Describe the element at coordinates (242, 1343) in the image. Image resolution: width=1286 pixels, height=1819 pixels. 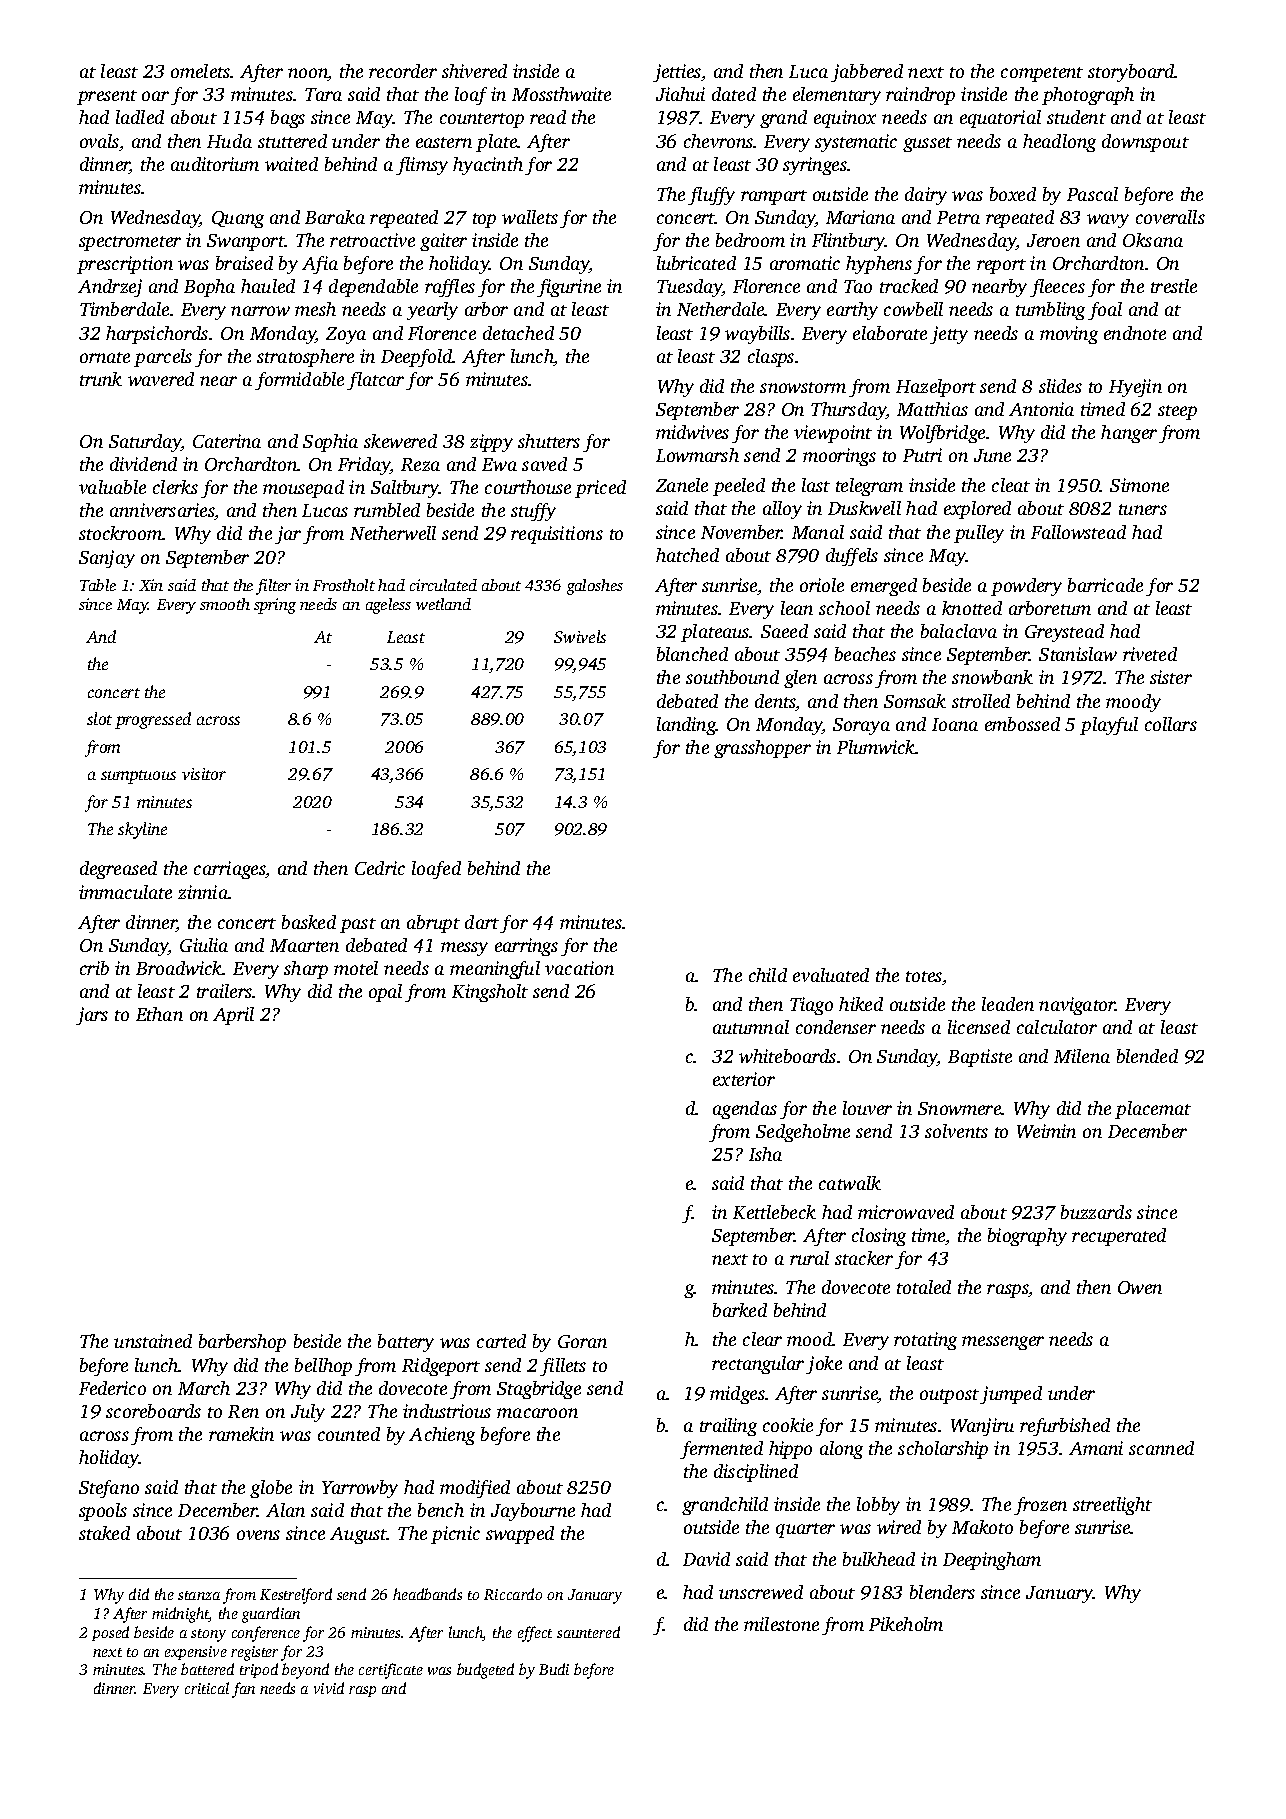
I see `barbershop` at that location.
